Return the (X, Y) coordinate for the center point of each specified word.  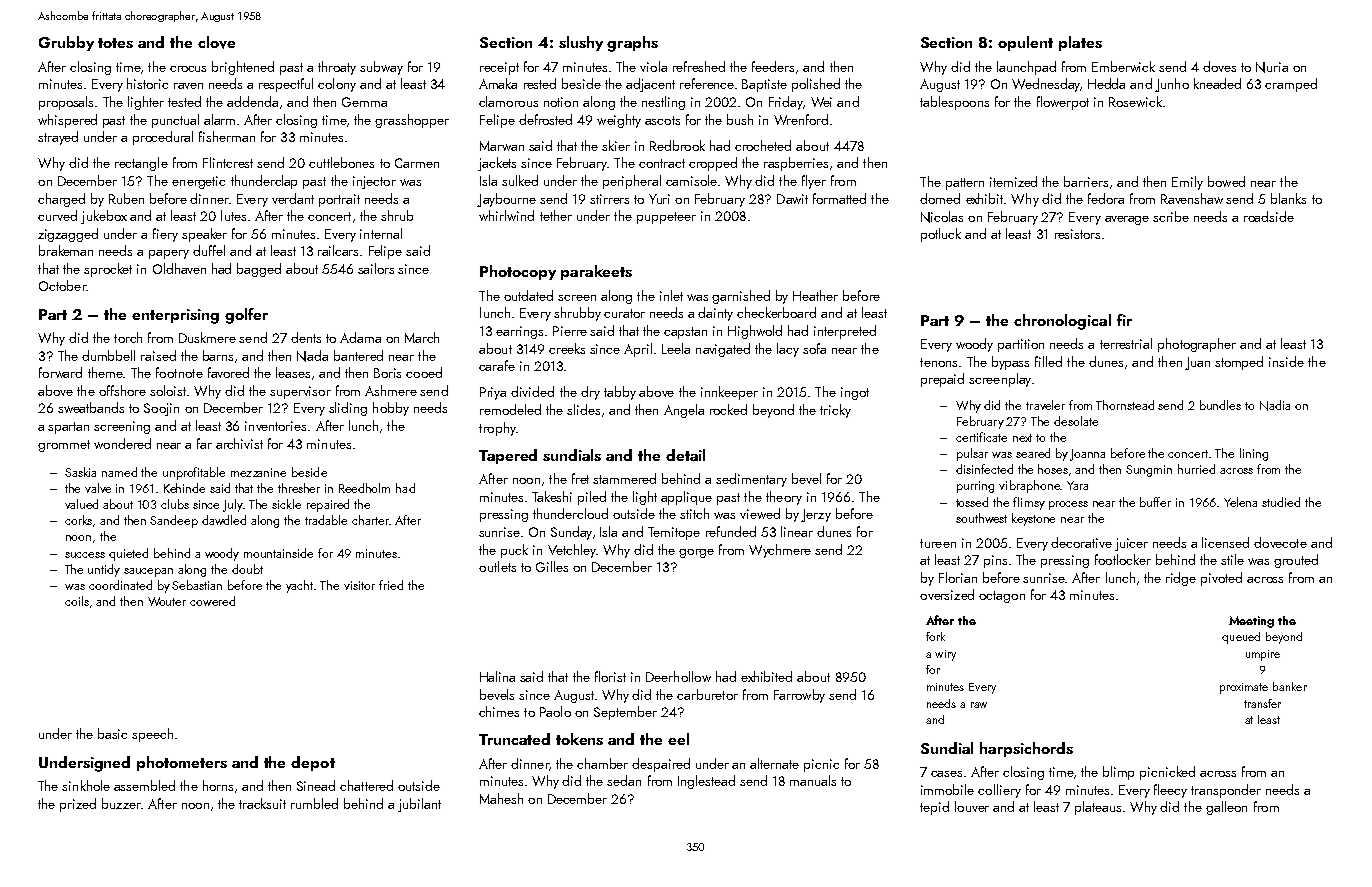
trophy (497, 429)
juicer (1131, 544)
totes (115, 43)
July (233, 505)
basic (112, 733)
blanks (1288, 198)
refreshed (699, 66)
